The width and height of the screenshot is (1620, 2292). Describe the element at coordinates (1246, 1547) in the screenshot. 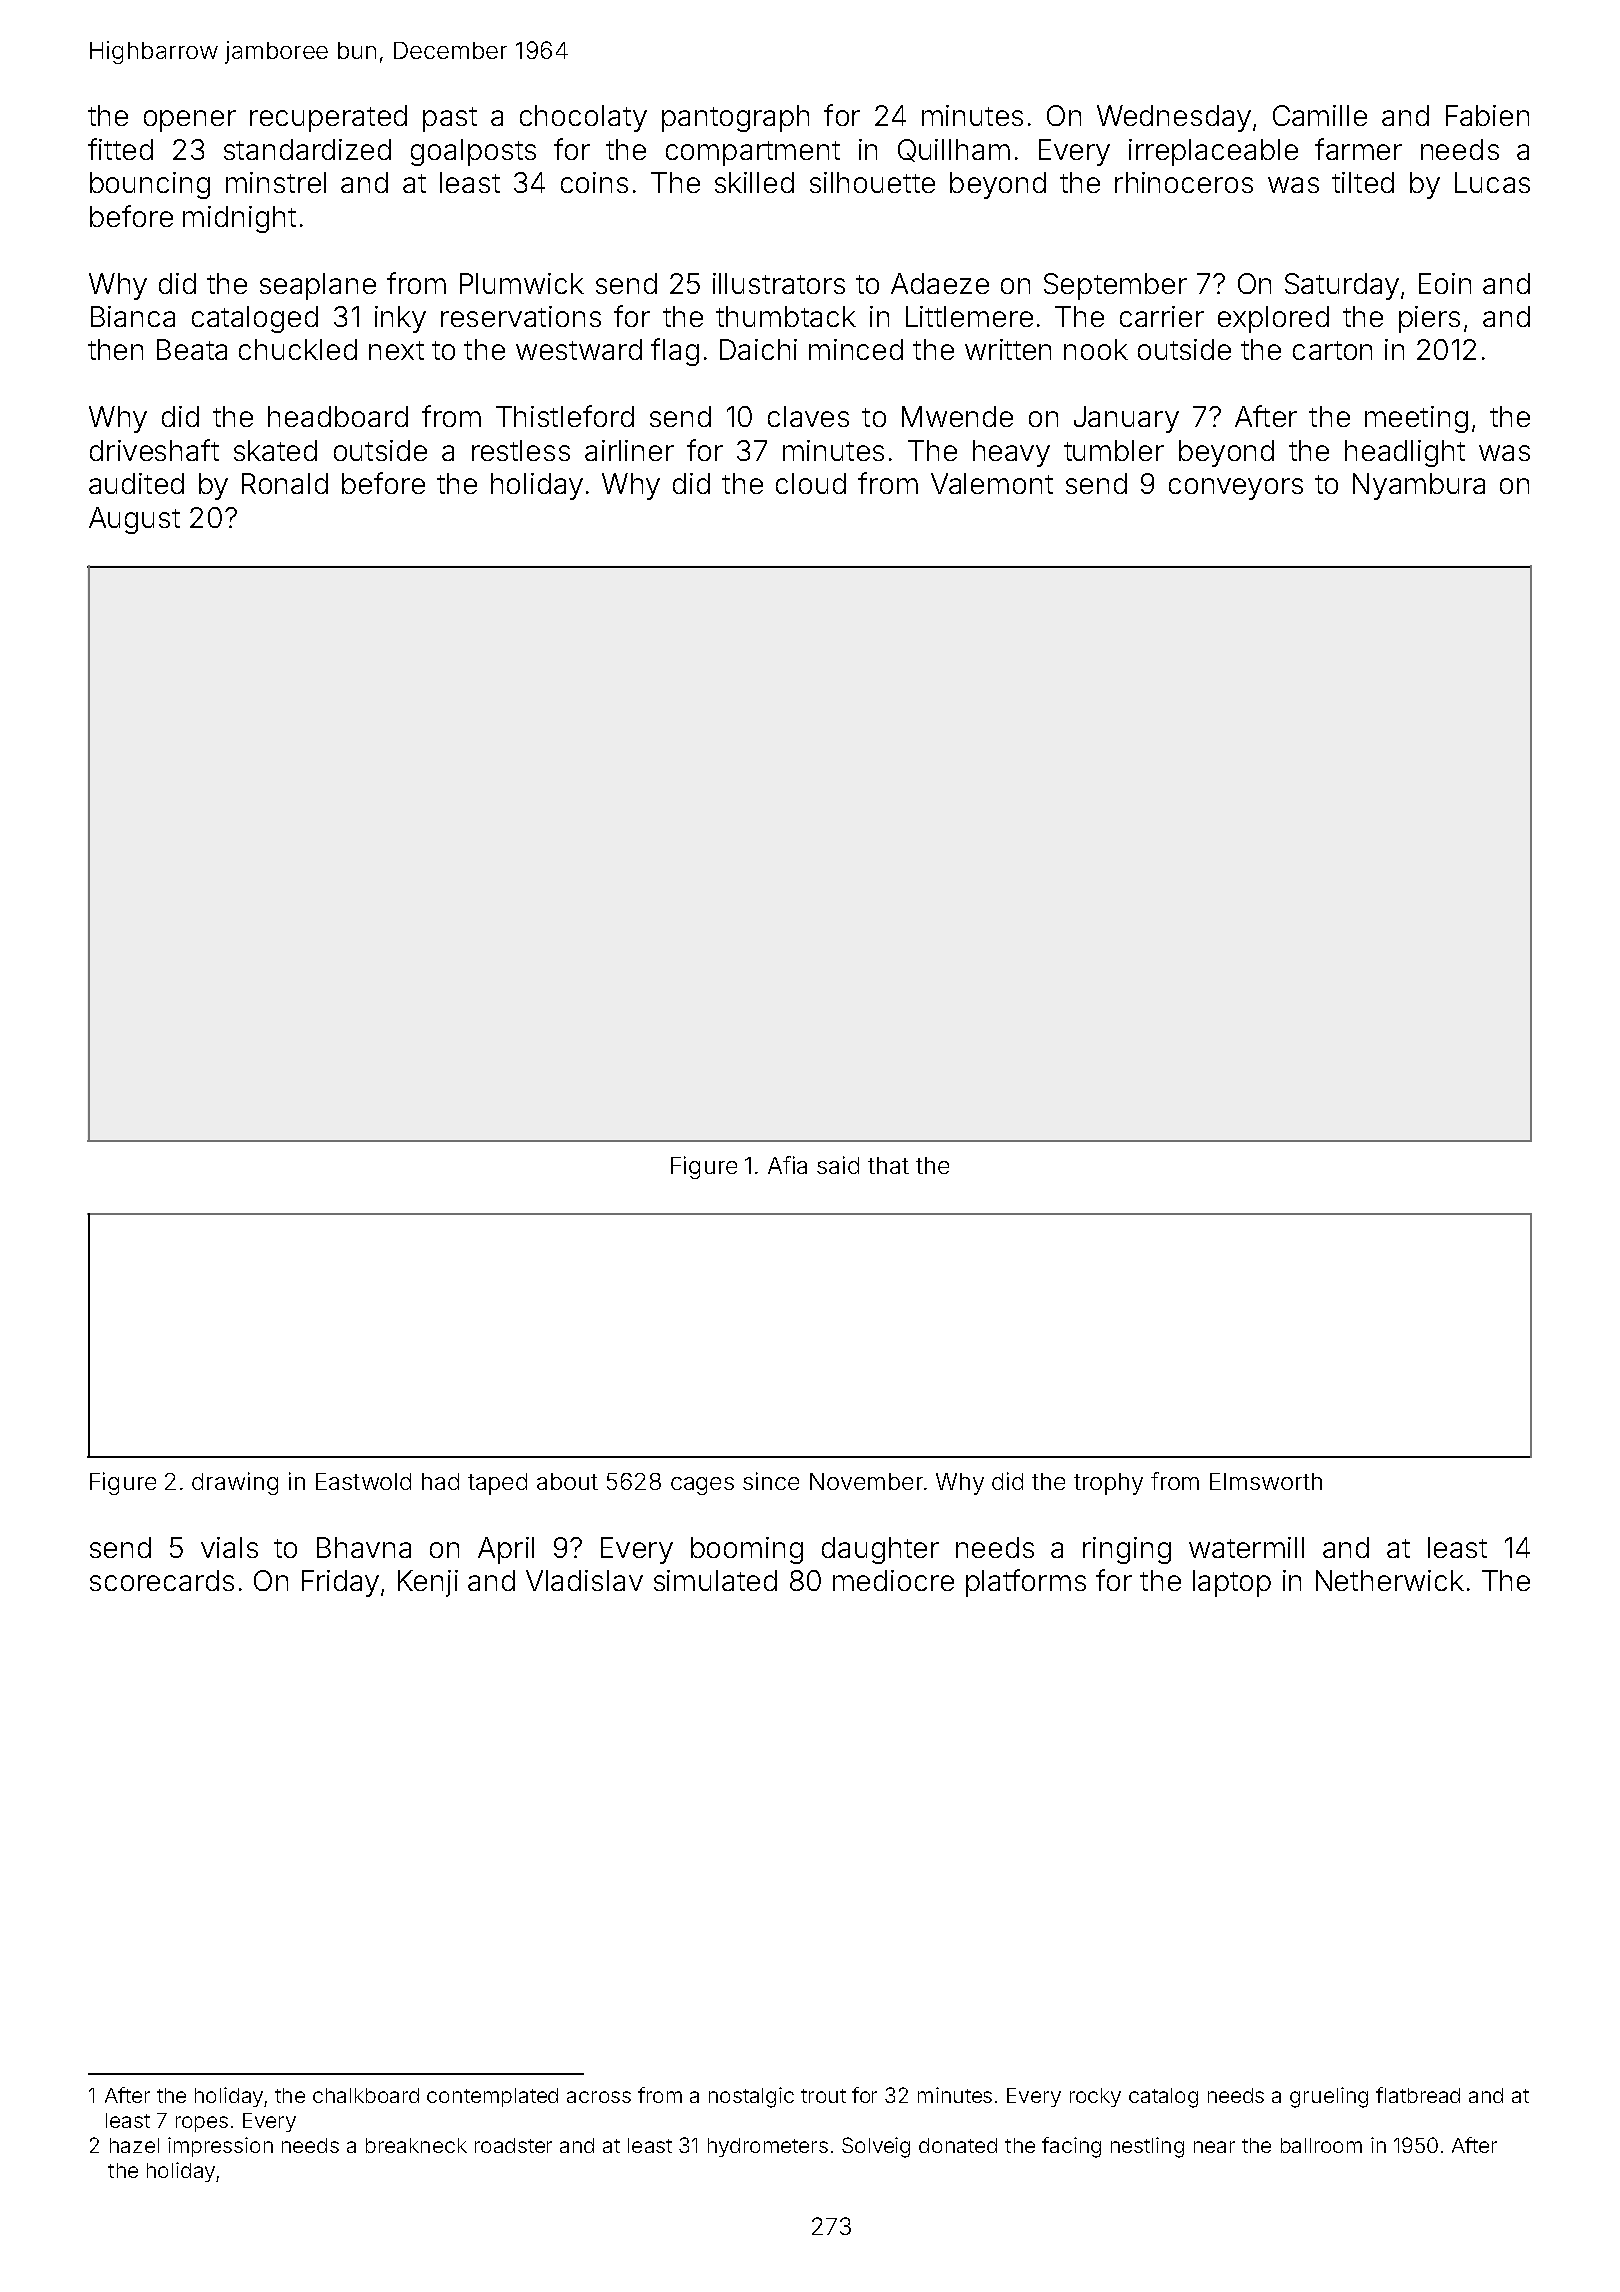

I see `watermill` at that location.
